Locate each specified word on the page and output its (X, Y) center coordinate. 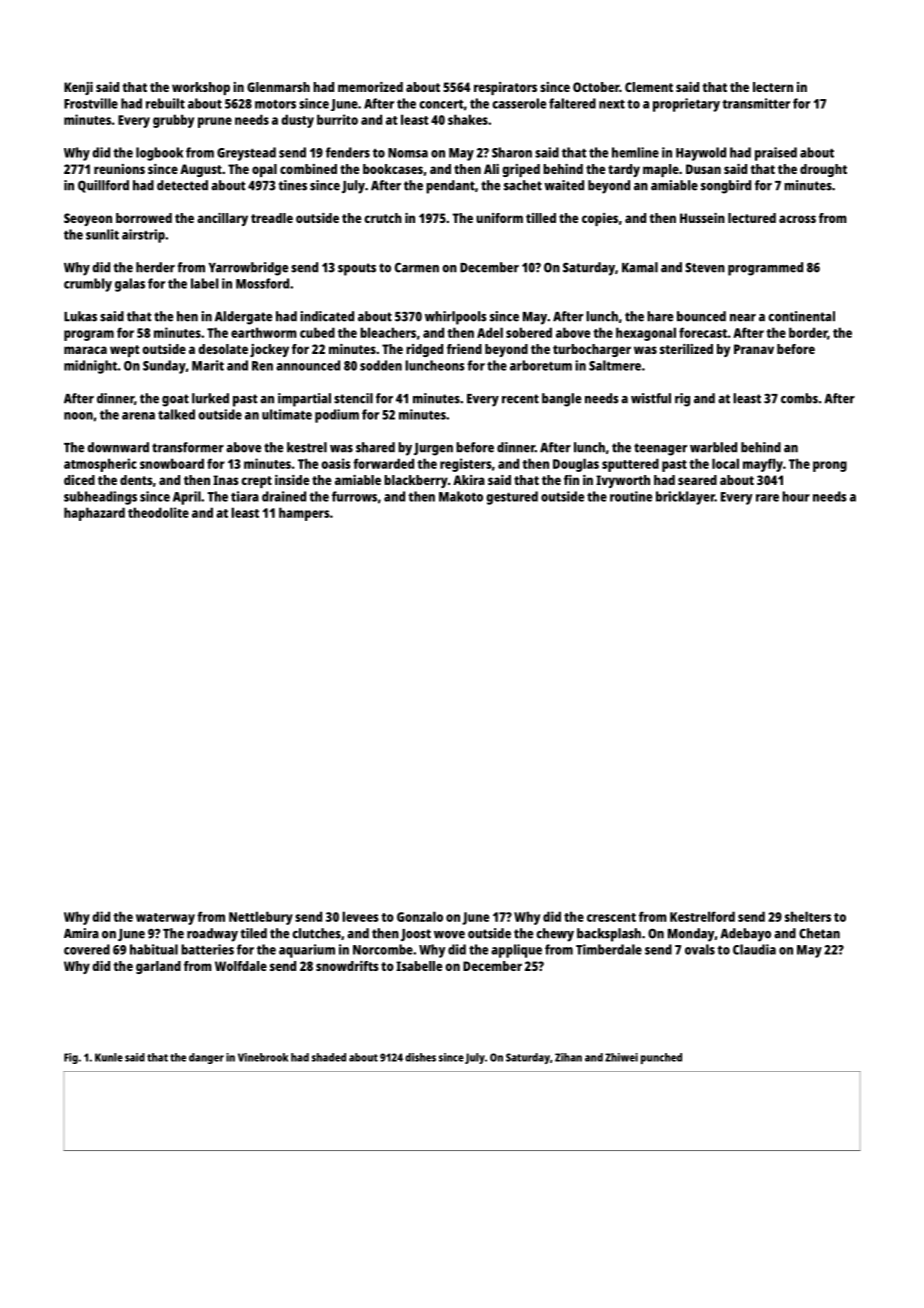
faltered (572, 103)
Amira (81, 933)
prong (830, 466)
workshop (201, 88)
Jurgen (433, 449)
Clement (649, 87)
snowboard (172, 463)
